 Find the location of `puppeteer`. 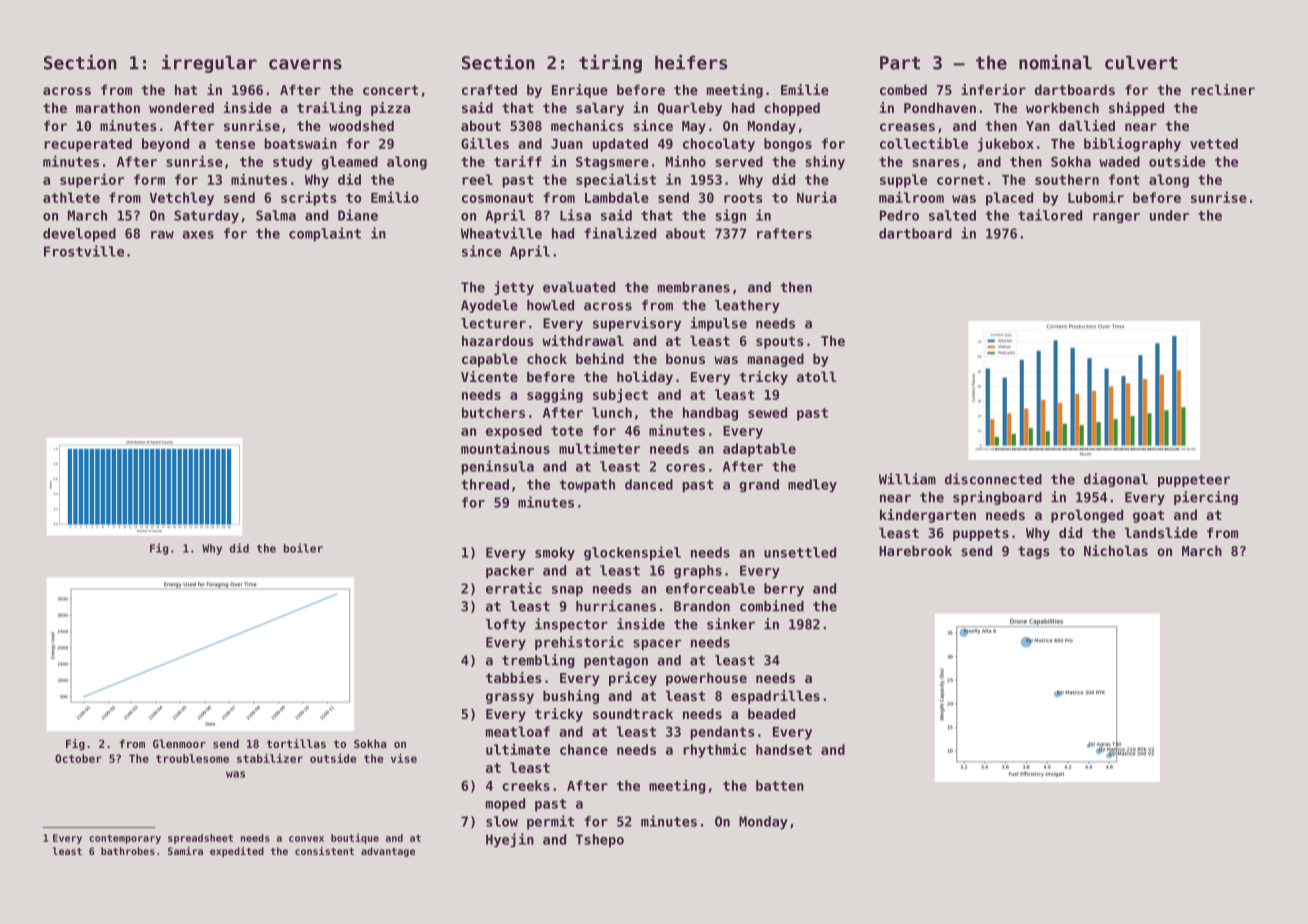

puppeteer is located at coordinates (1194, 480).
